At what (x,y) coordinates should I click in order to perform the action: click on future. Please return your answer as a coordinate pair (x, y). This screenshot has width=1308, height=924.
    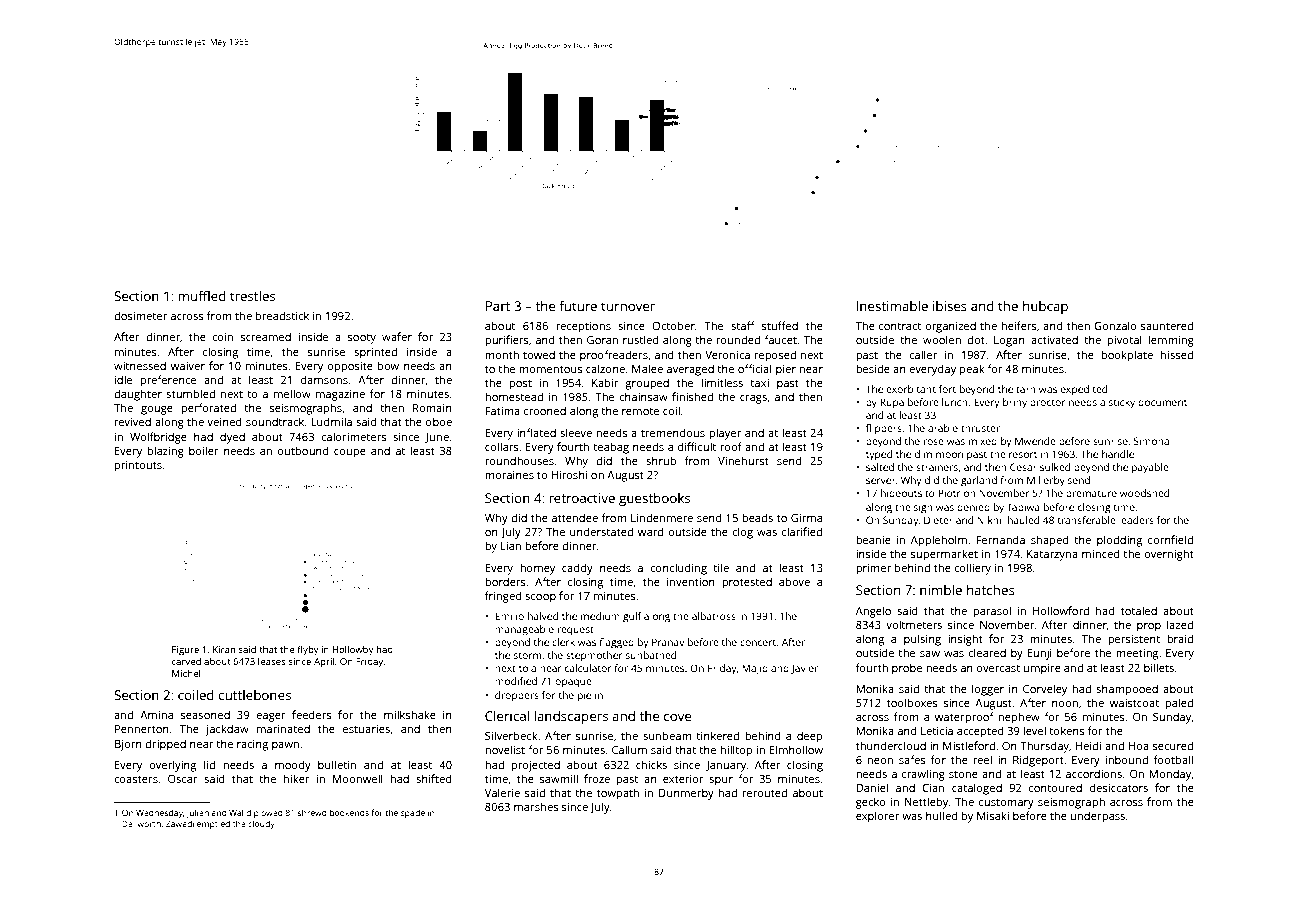
    Looking at the image, I should click on (578, 306).
